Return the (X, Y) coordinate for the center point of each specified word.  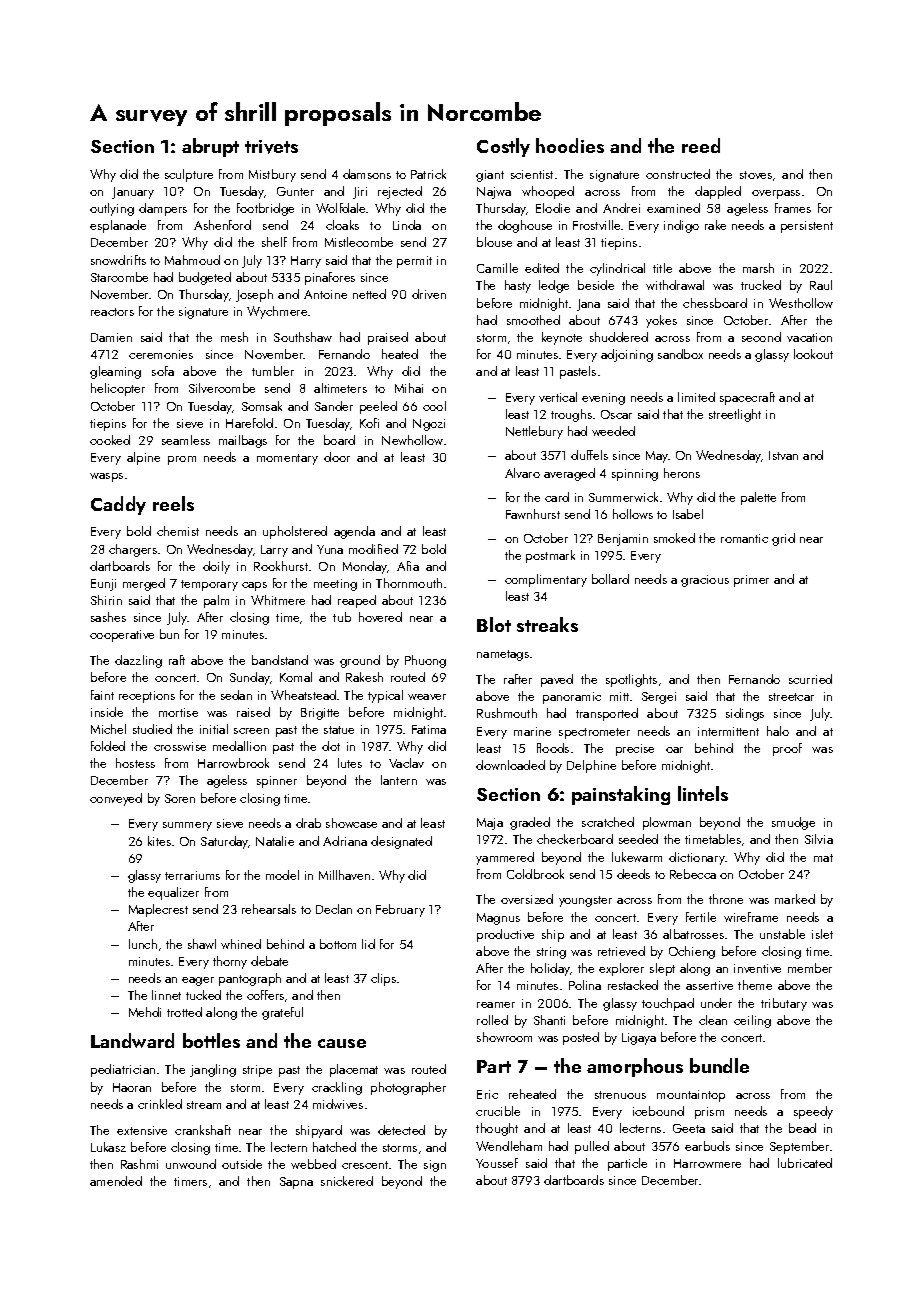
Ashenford (222, 225)
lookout (813, 354)
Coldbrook (535, 874)
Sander (334, 406)
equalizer (173, 893)
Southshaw (303, 337)
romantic (744, 538)
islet (822, 934)
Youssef (497, 1163)
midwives (338, 1104)
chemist (178, 531)
